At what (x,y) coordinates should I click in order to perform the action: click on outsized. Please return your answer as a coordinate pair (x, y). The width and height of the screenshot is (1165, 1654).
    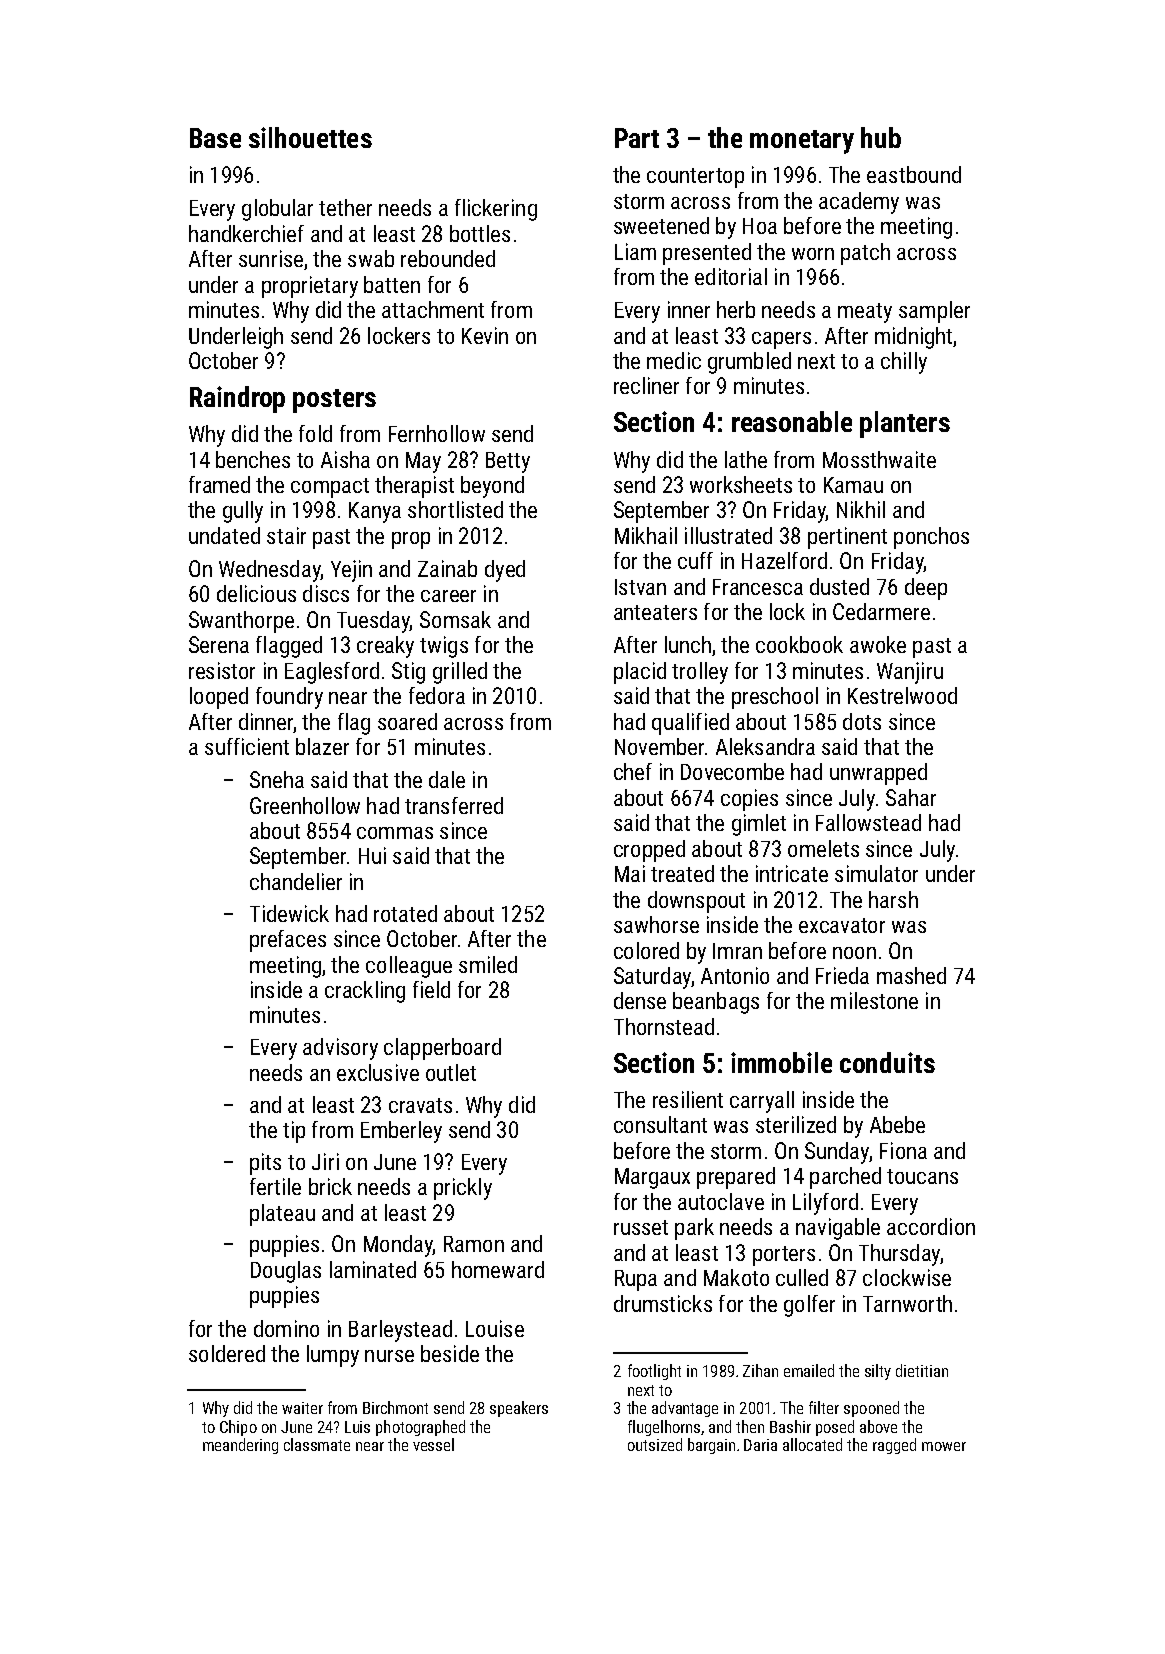
    Looking at the image, I should click on (655, 1444).
